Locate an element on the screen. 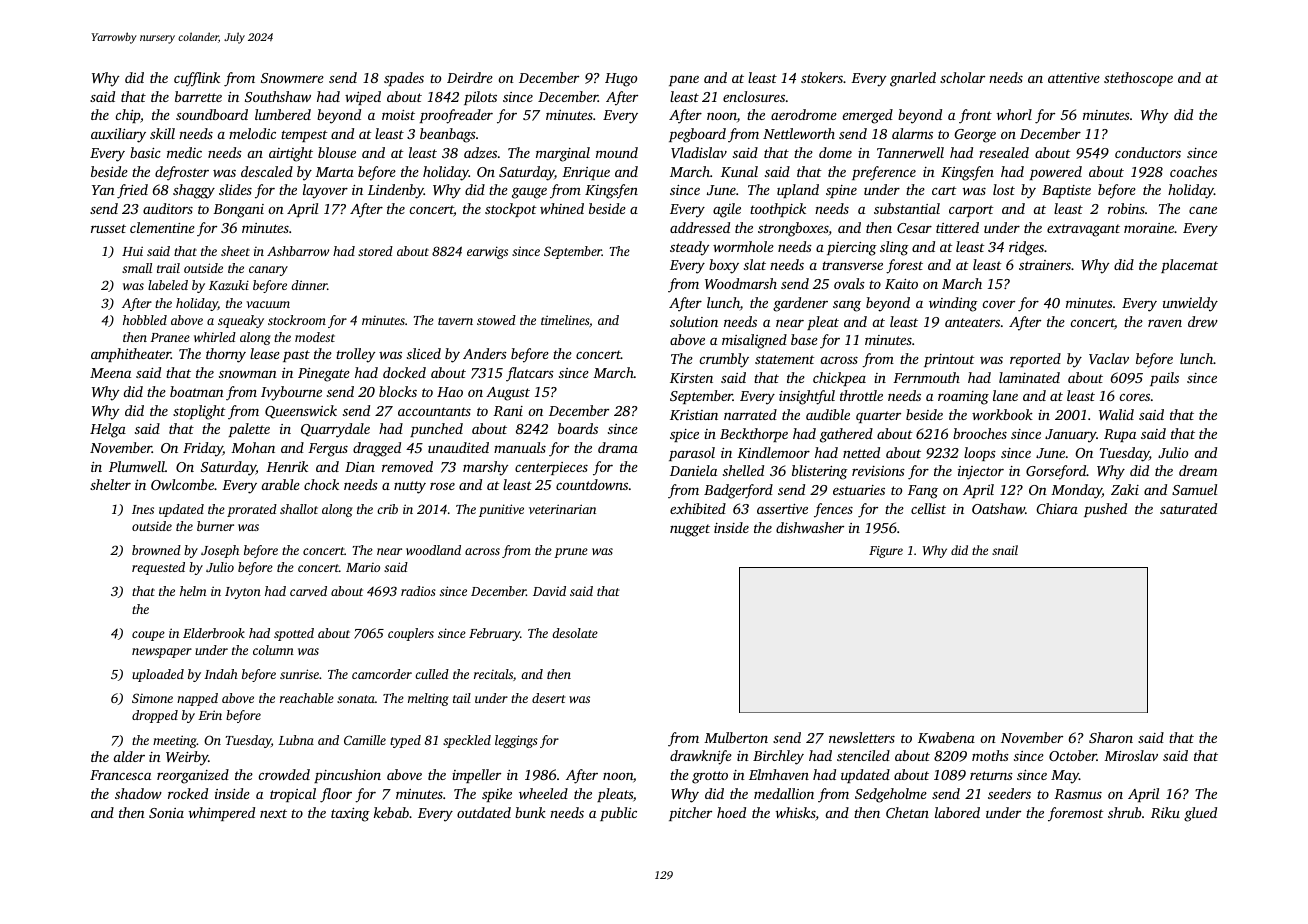 Image resolution: width=1308 pixels, height=924 pixels. medic is located at coordinates (184, 152).
